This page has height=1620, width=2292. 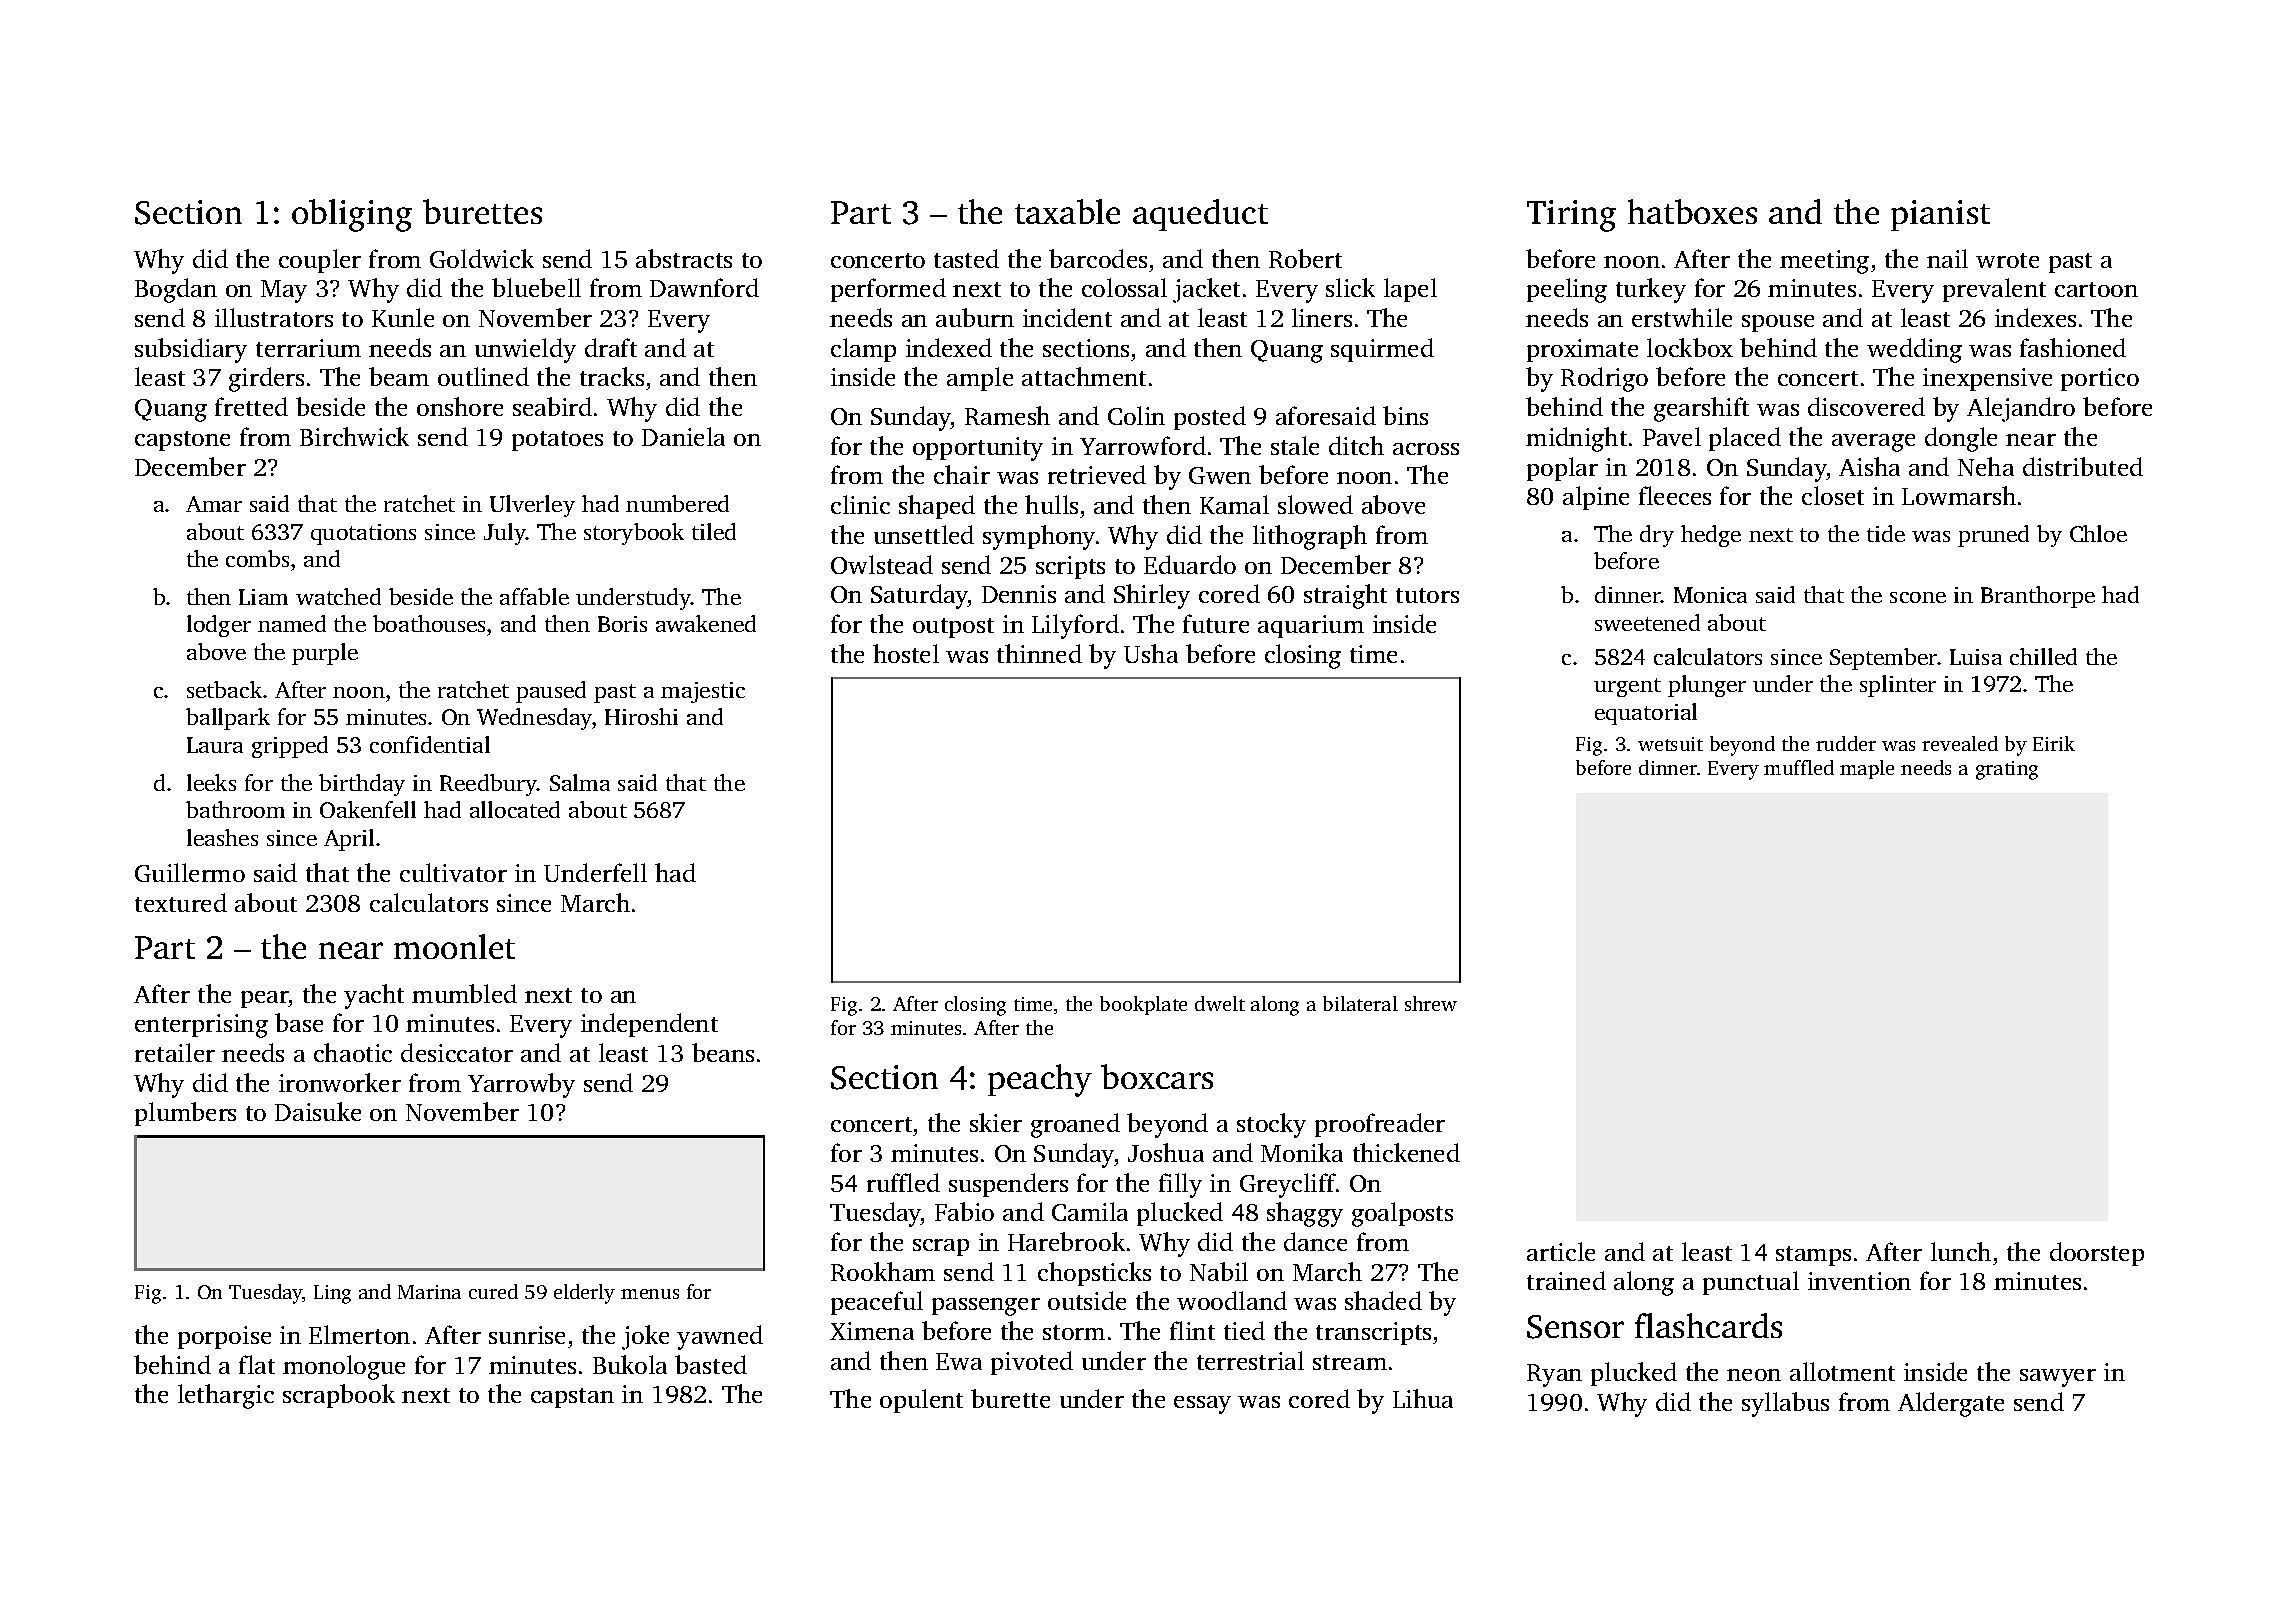 What do you see at coordinates (1571, 216) in the page?
I see `Tiring` at bounding box center [1571, 216].
